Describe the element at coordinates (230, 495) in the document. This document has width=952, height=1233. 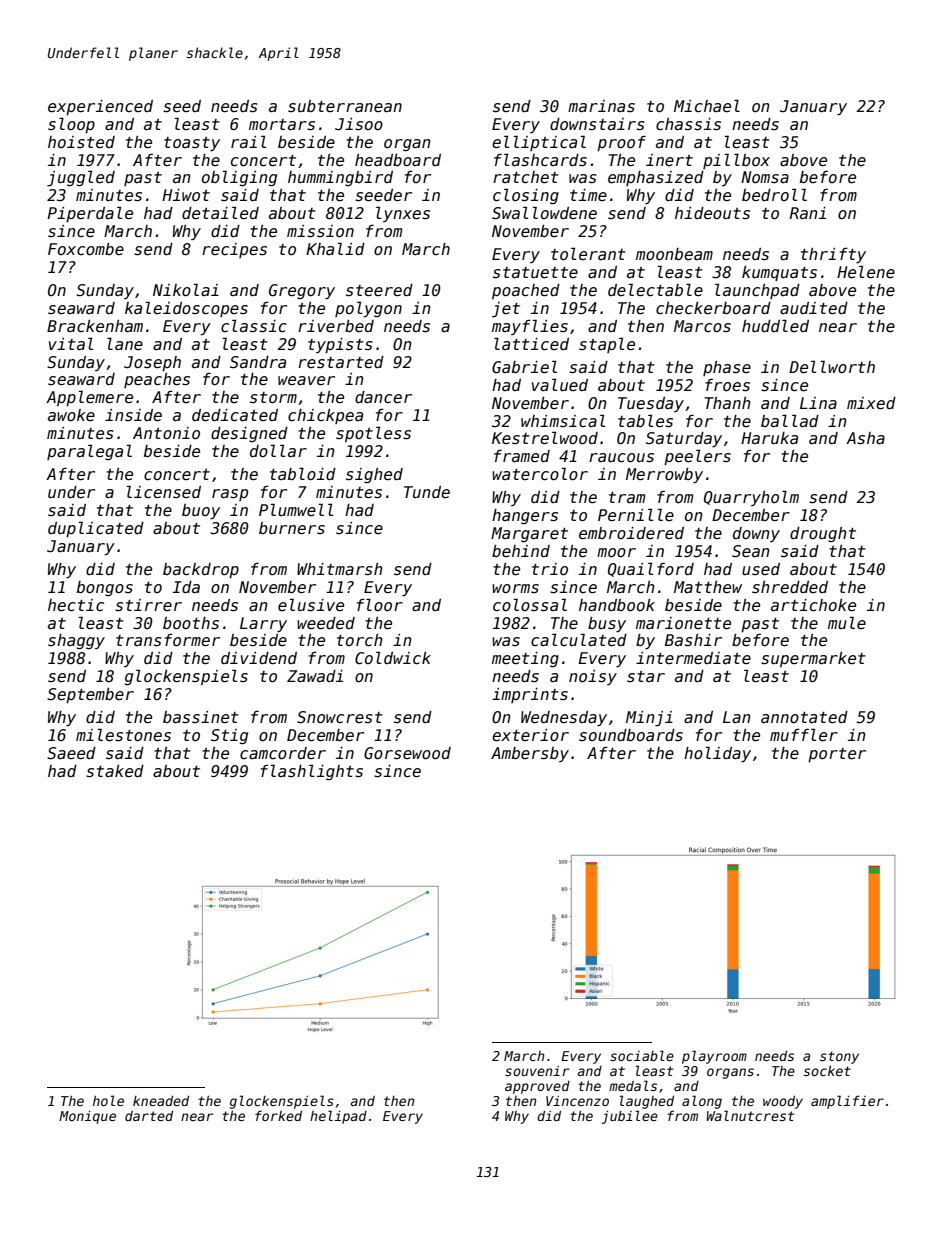
I see `rasp` at that location.
